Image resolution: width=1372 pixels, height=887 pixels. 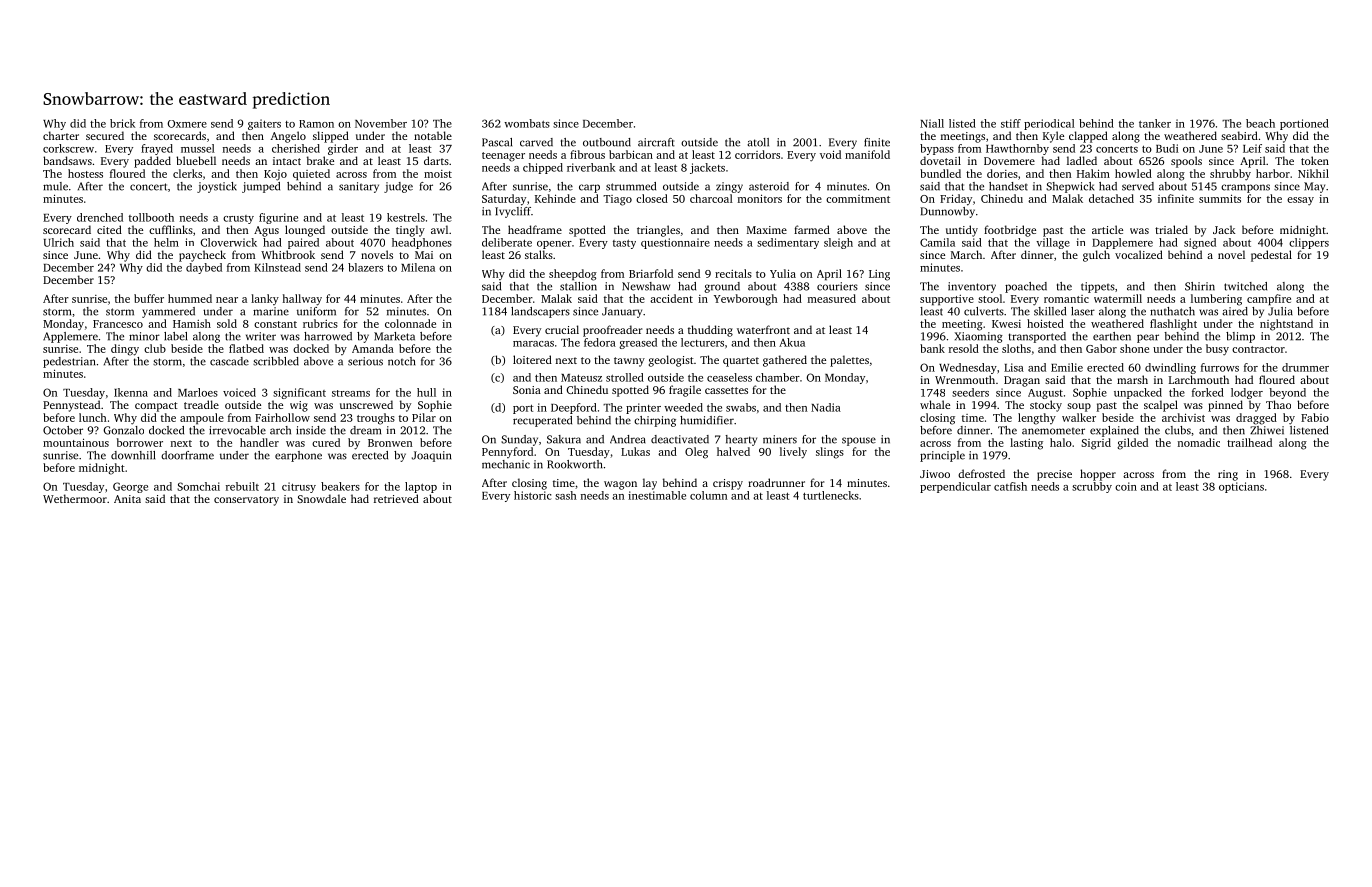 What do you see at coordinates (1002, 173) in the image?
I see `dories` at bounding box center [1002, 173].
